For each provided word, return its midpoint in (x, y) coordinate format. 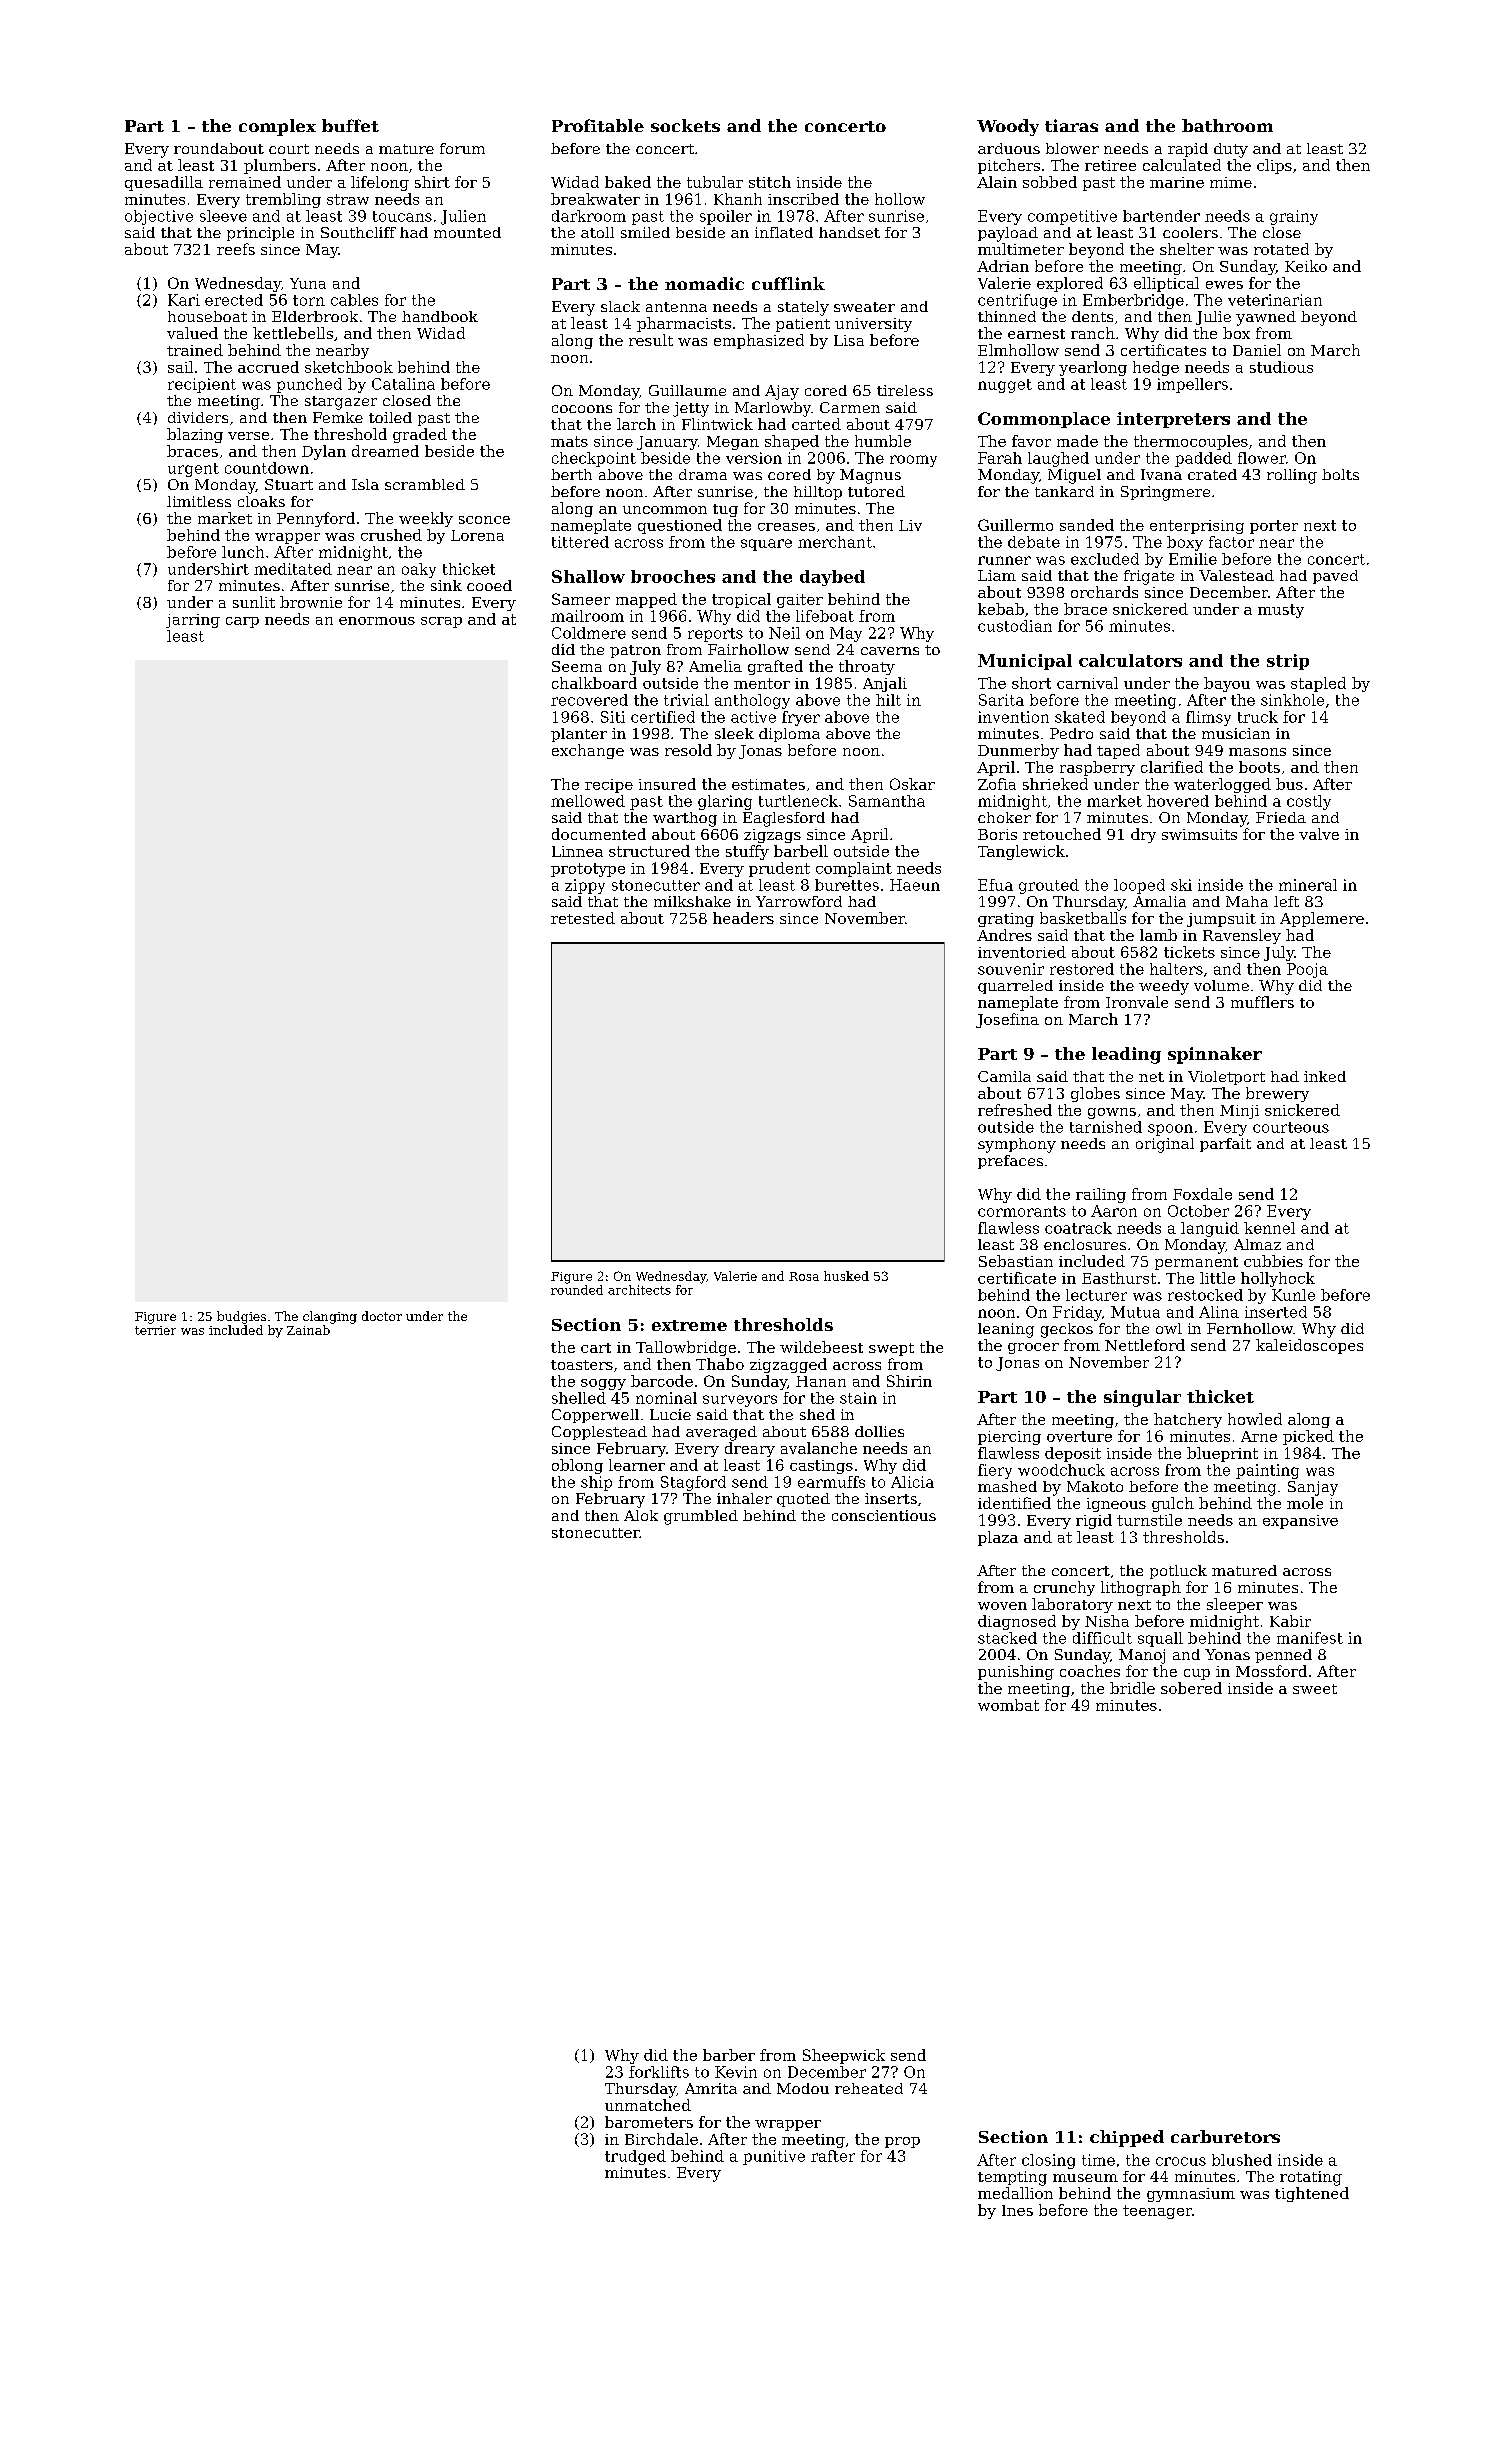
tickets (1189, 952)
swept (891, 1349)
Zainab (308, 1330)
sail (180, 367)
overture (1079, 1436)
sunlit (254, 602)
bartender (1161, 216)
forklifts (659, 2072)
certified (663, 717)
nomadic (704, 283)
